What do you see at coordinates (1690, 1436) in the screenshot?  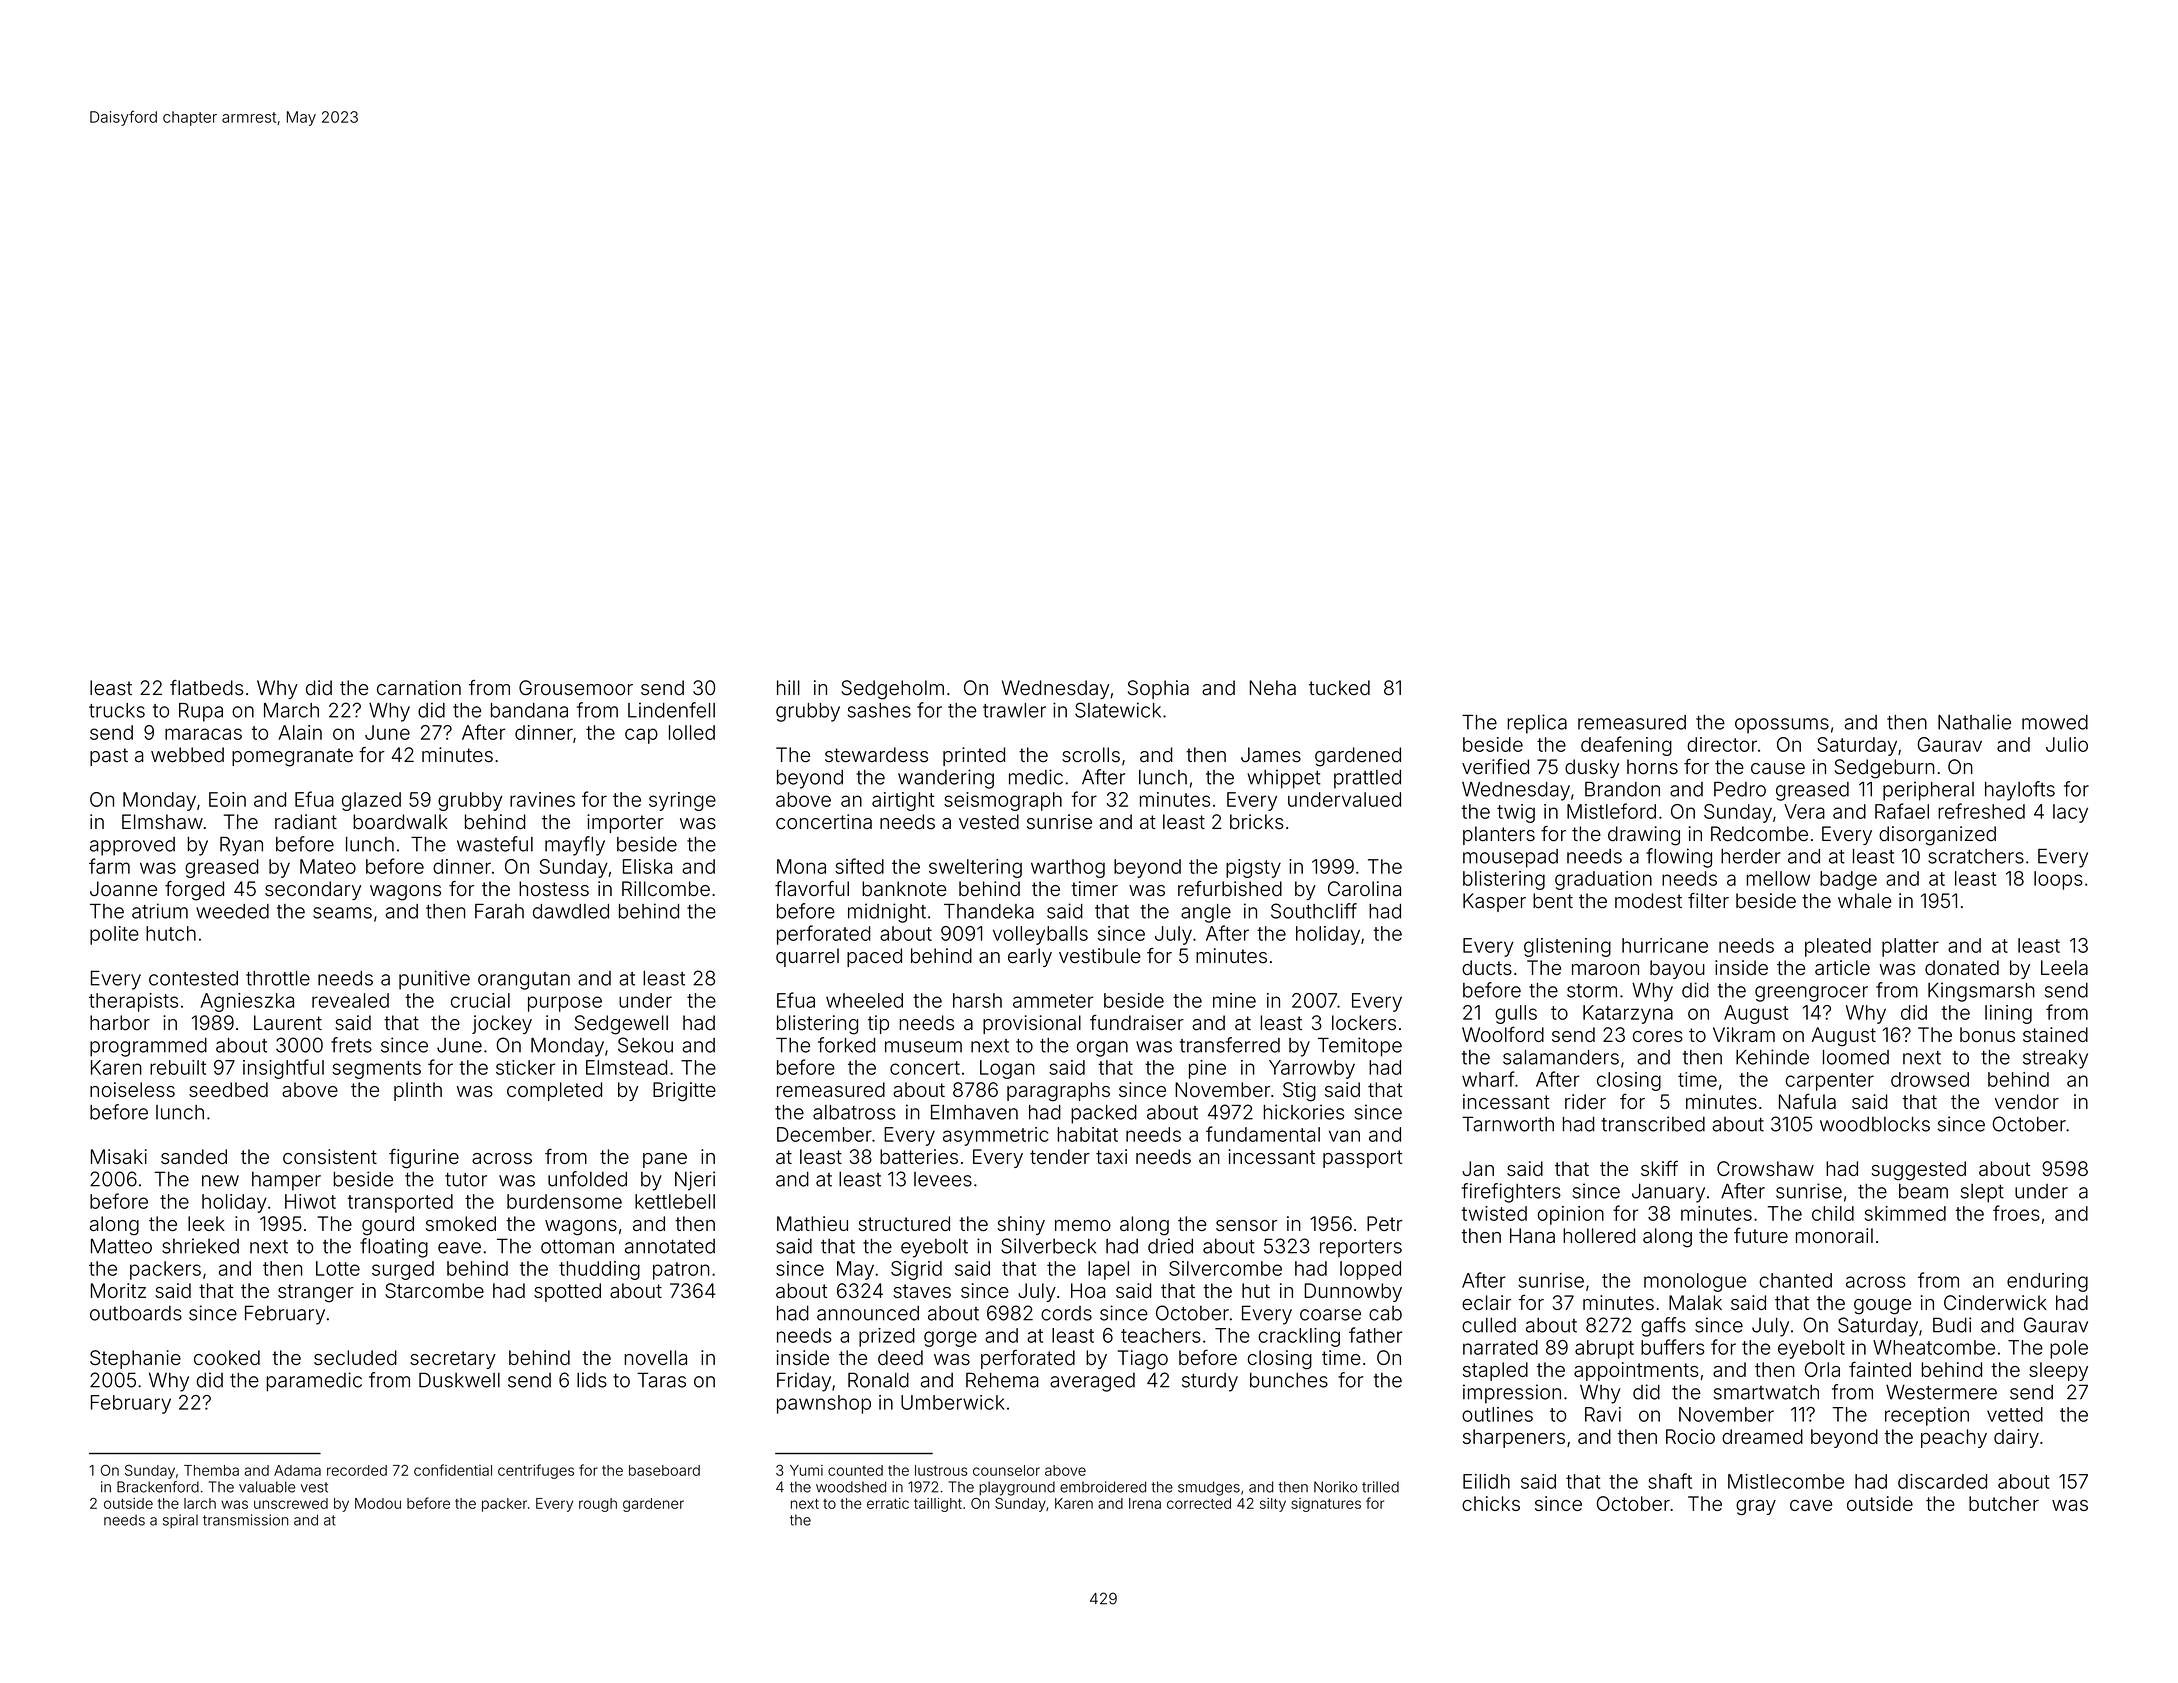 I see `Rocio` at bounding box center [1690, 1436].
